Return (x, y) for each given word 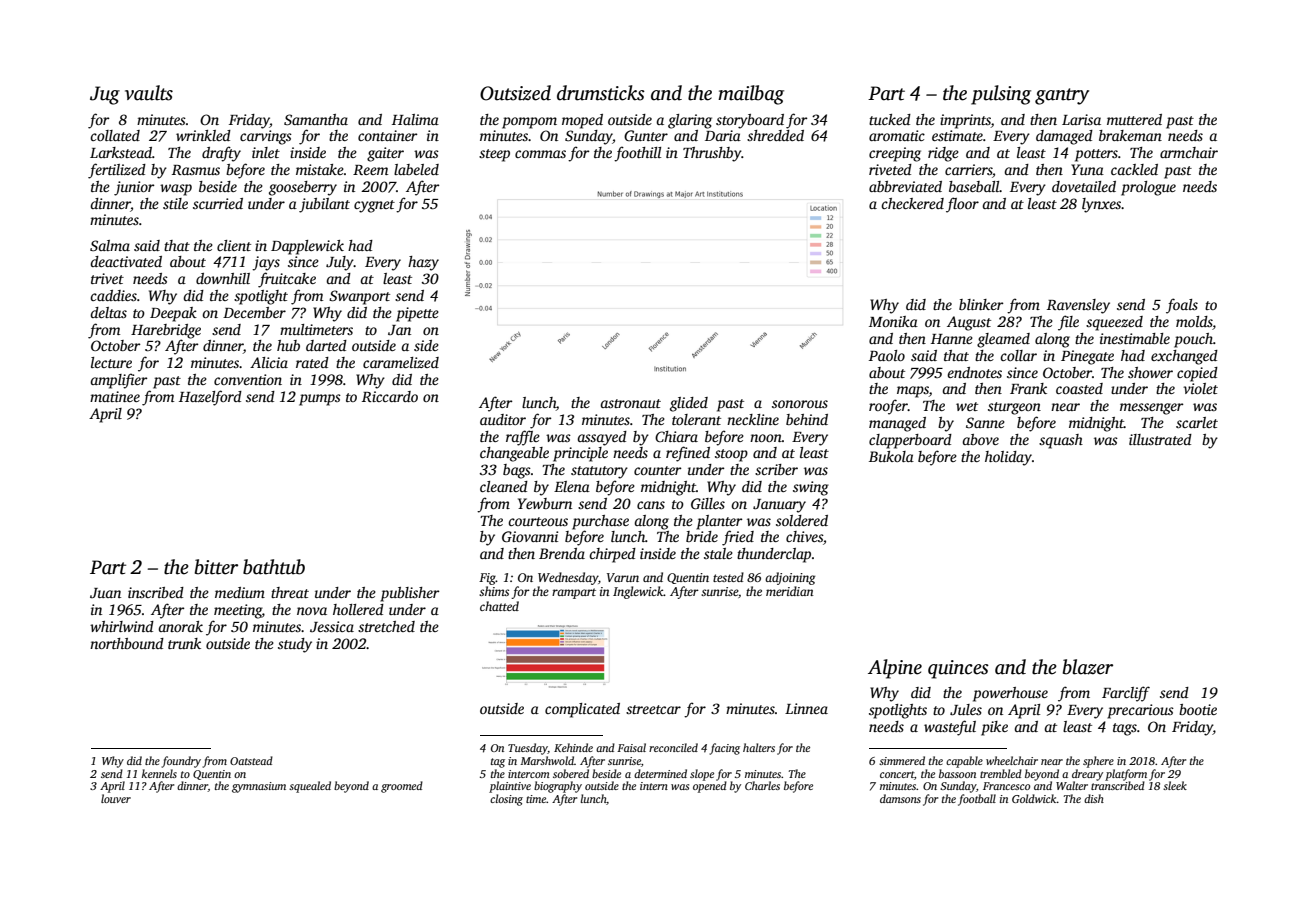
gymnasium (259, 787)
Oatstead (251, 760)
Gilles (708, 503)
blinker (981, 304)
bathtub (274, 567)
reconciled (673, 747)
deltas (108, 312)
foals (1182, 306)
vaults (149, 93)
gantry (1062, 96)
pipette (417, 314)
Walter (1072, 785)
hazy (423, 263)
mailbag (751, 95)
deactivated (126, 261)
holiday (1008, 458)
